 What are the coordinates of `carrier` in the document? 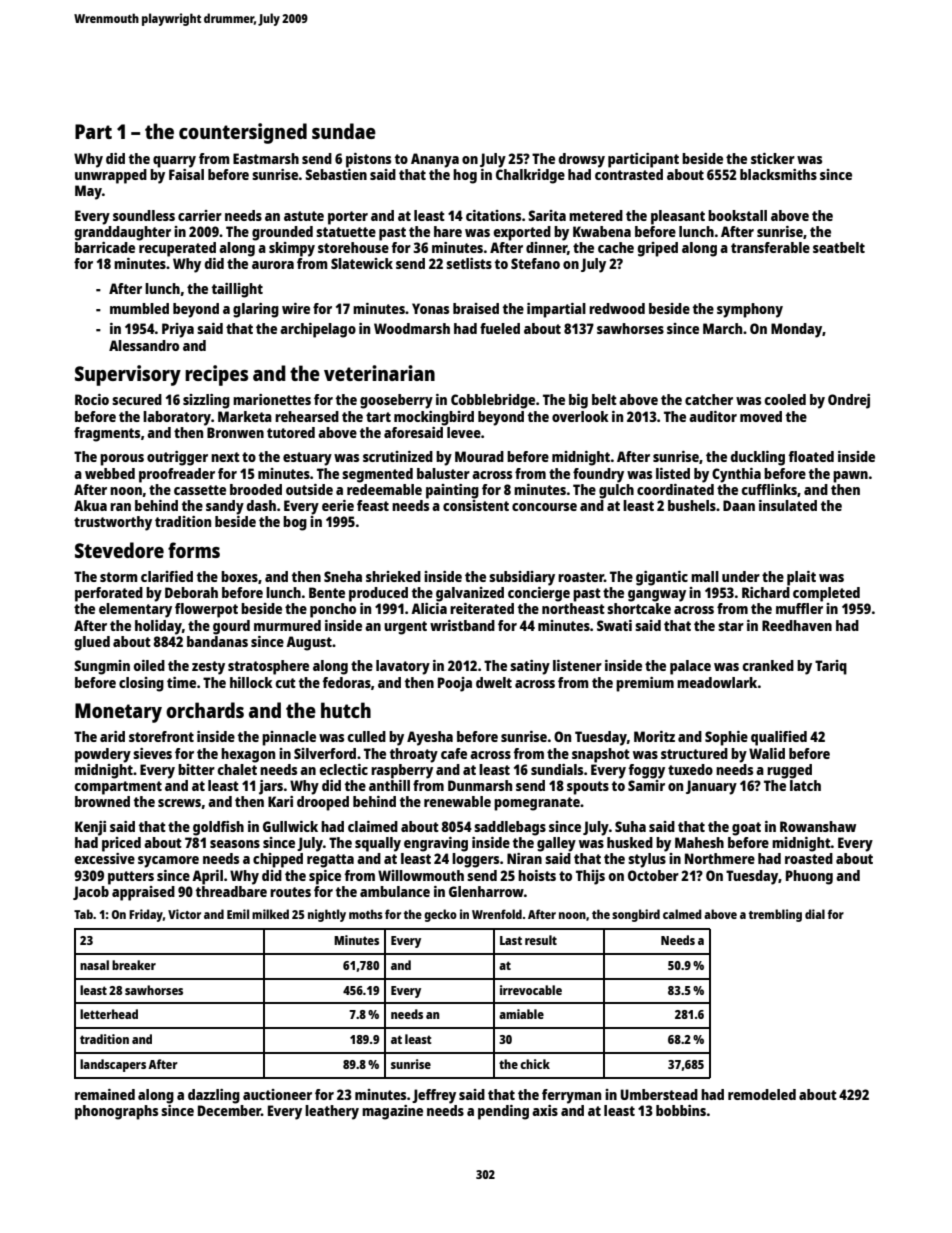 It's located at (200, 215).
